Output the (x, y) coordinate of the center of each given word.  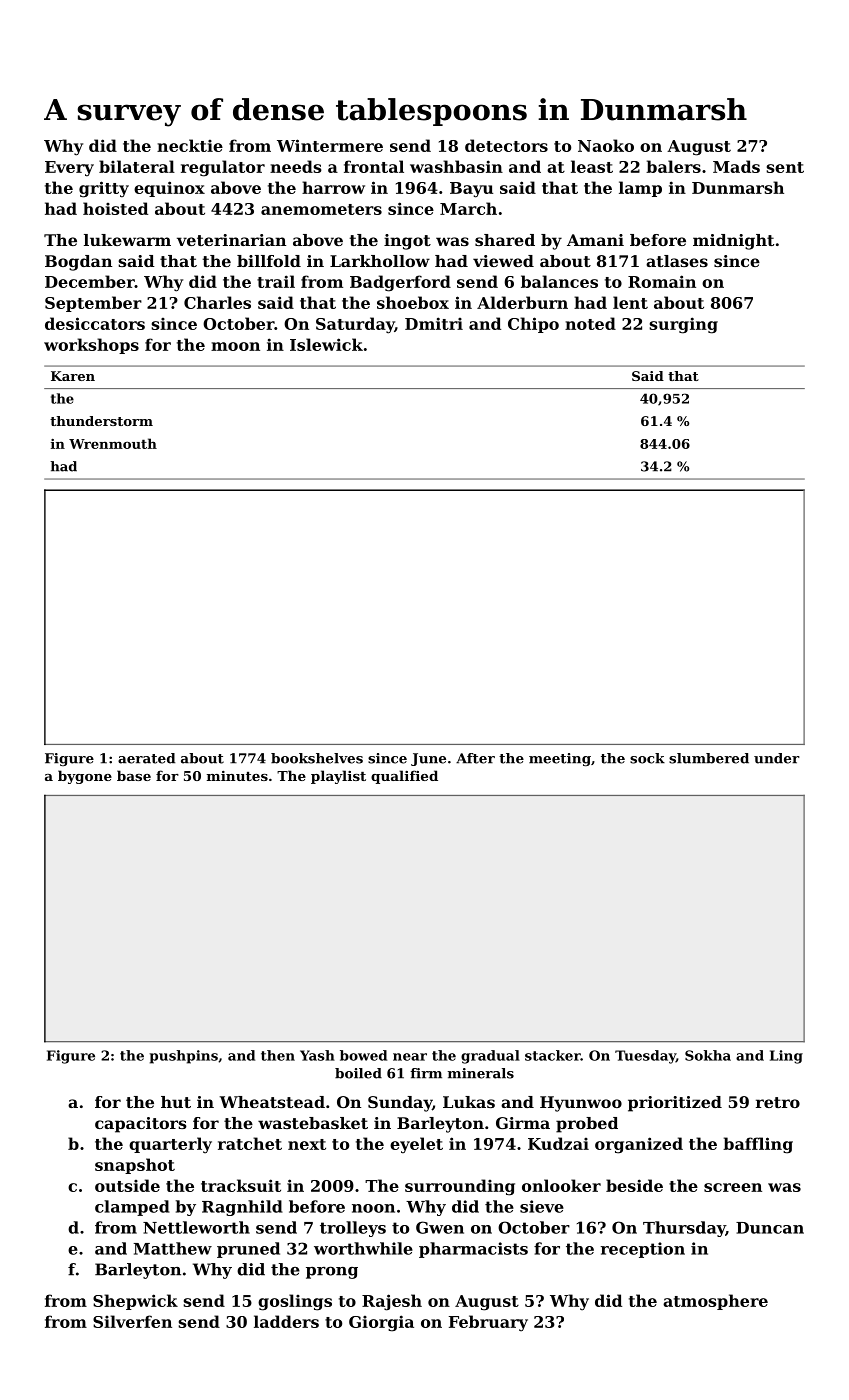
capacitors (141, 1125)
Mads (736, 166)
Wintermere (330, 145)
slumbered (709, 758)
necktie (190, 145)
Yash (317, 1055)
